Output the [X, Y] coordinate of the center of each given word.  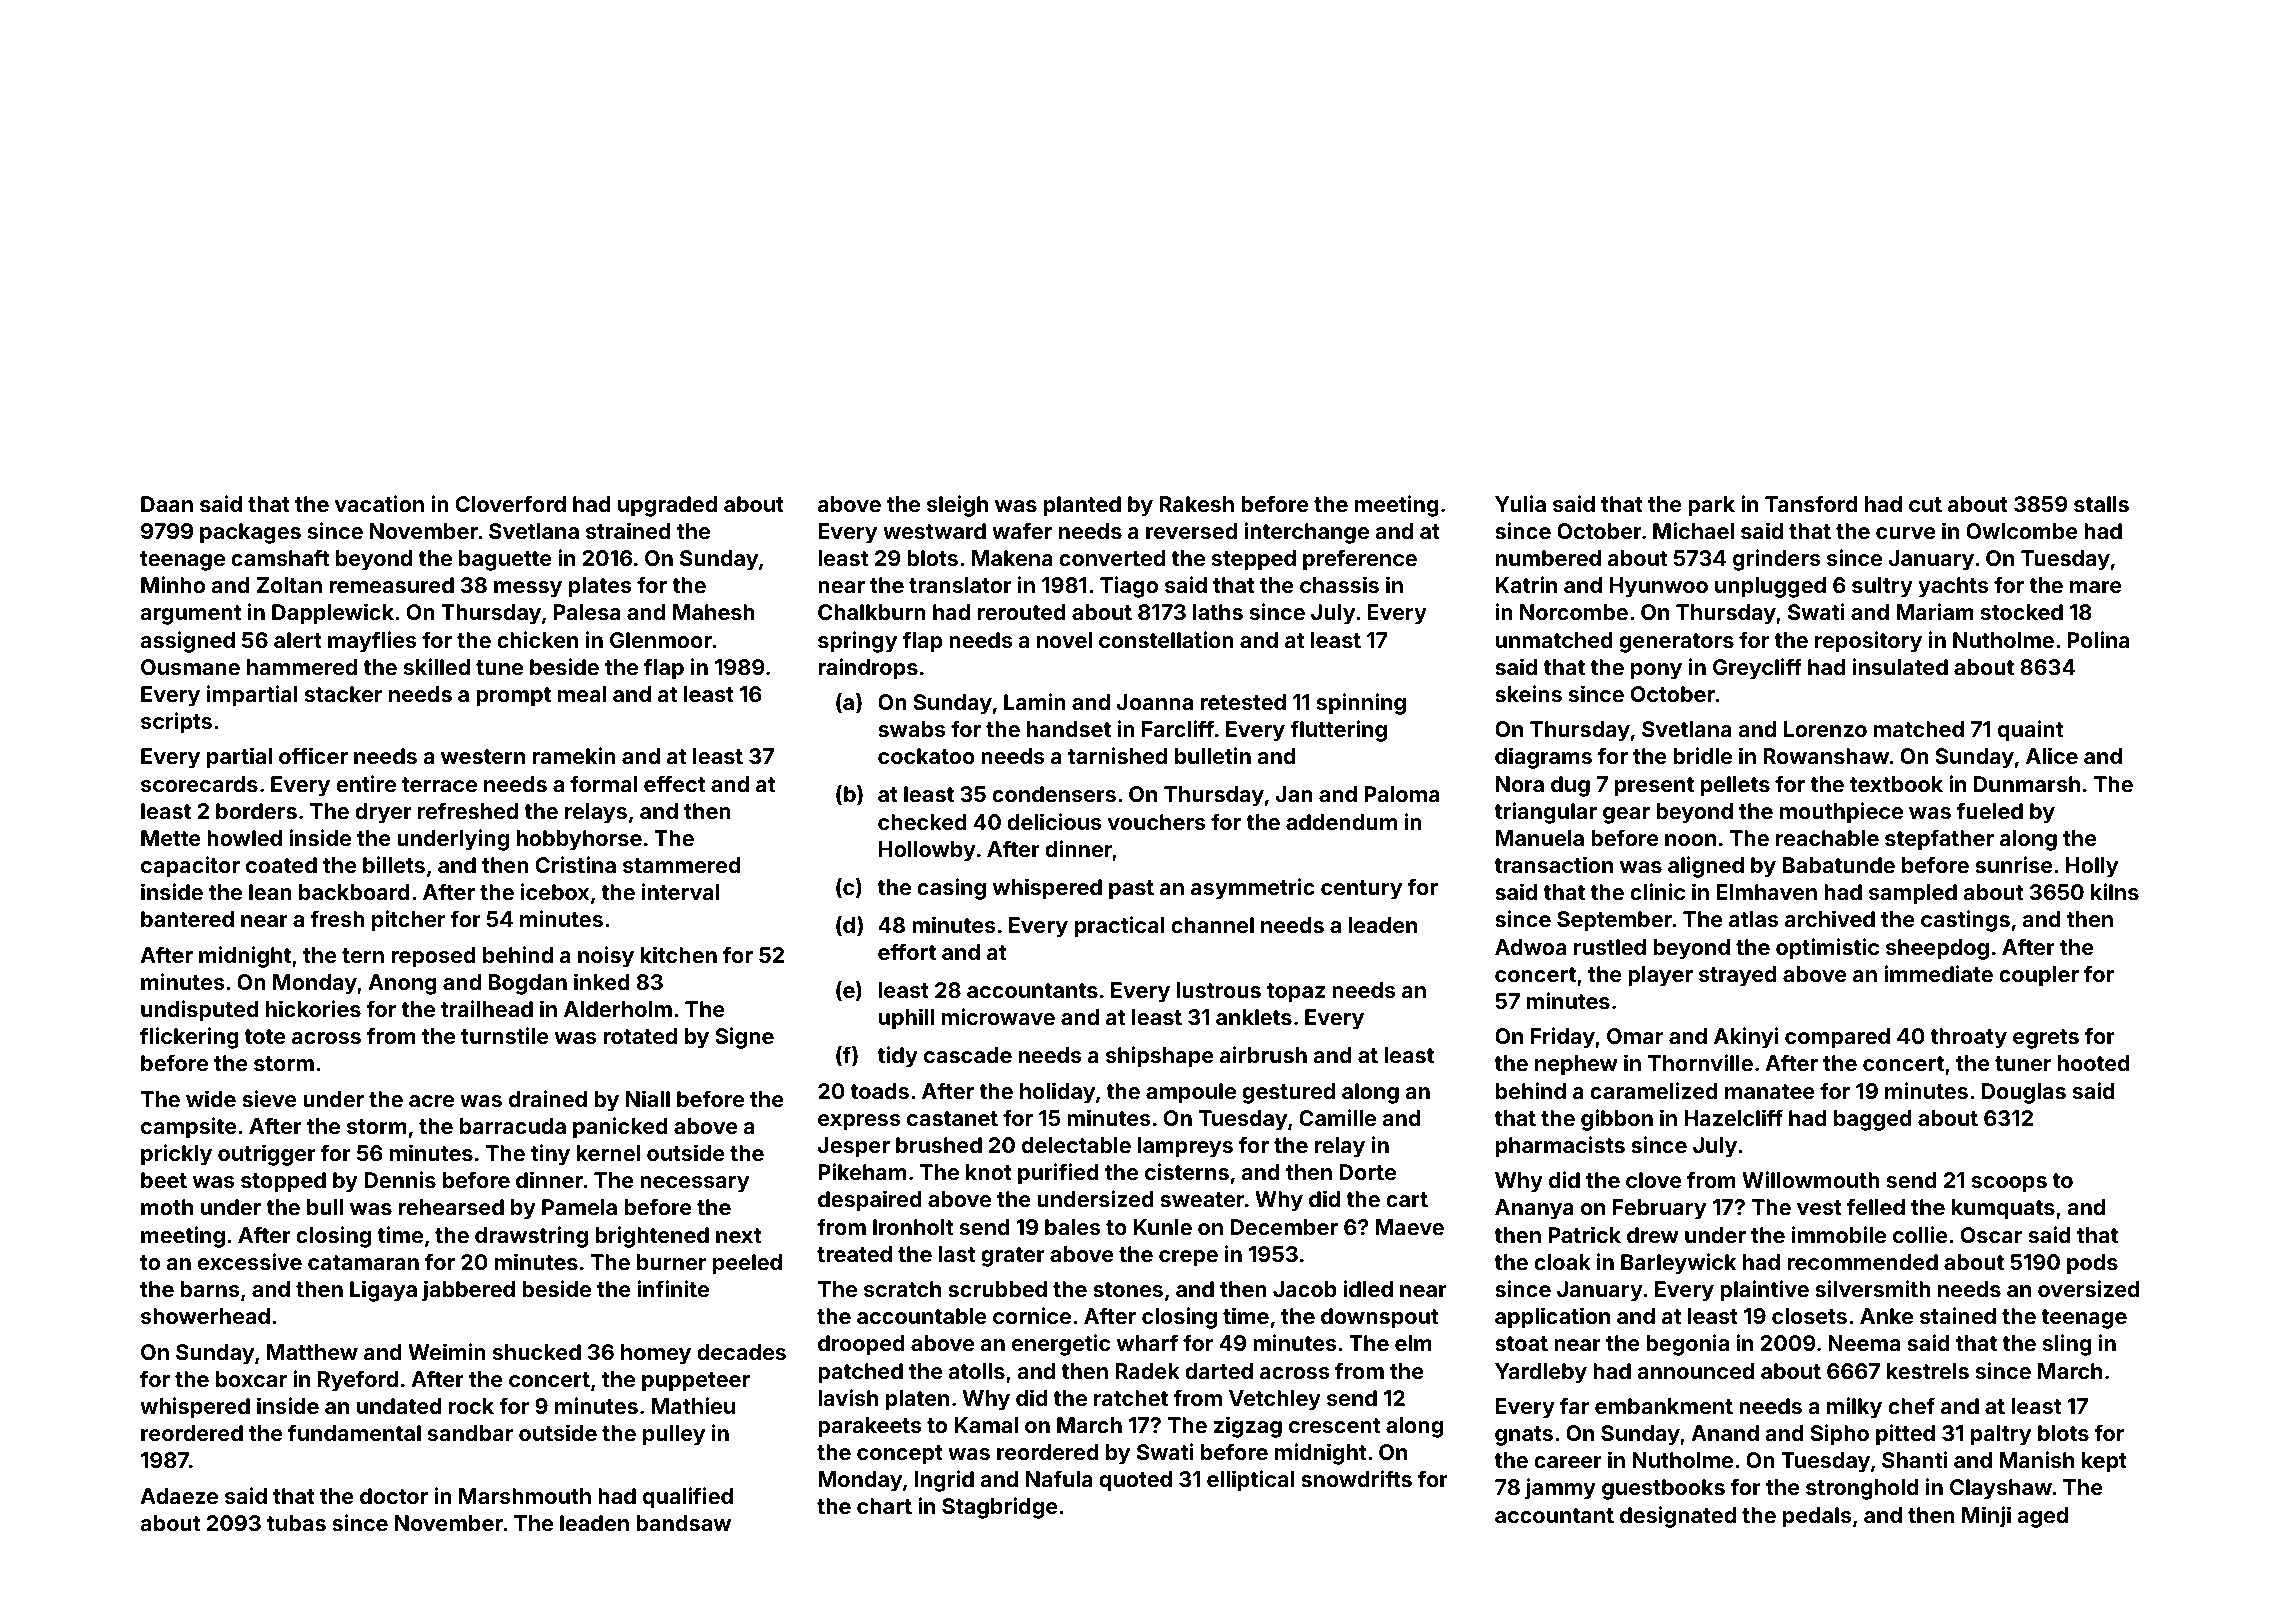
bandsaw [683, 1523]
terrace [439, 784]
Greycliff [1757, 669]
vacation [379, 503]
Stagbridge [1000, 1508]
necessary [694, 1184]
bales [1073, 1227]
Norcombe [1574, 612]
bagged [1873, 1120]
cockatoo [926, 756]
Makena [1012, 558]
